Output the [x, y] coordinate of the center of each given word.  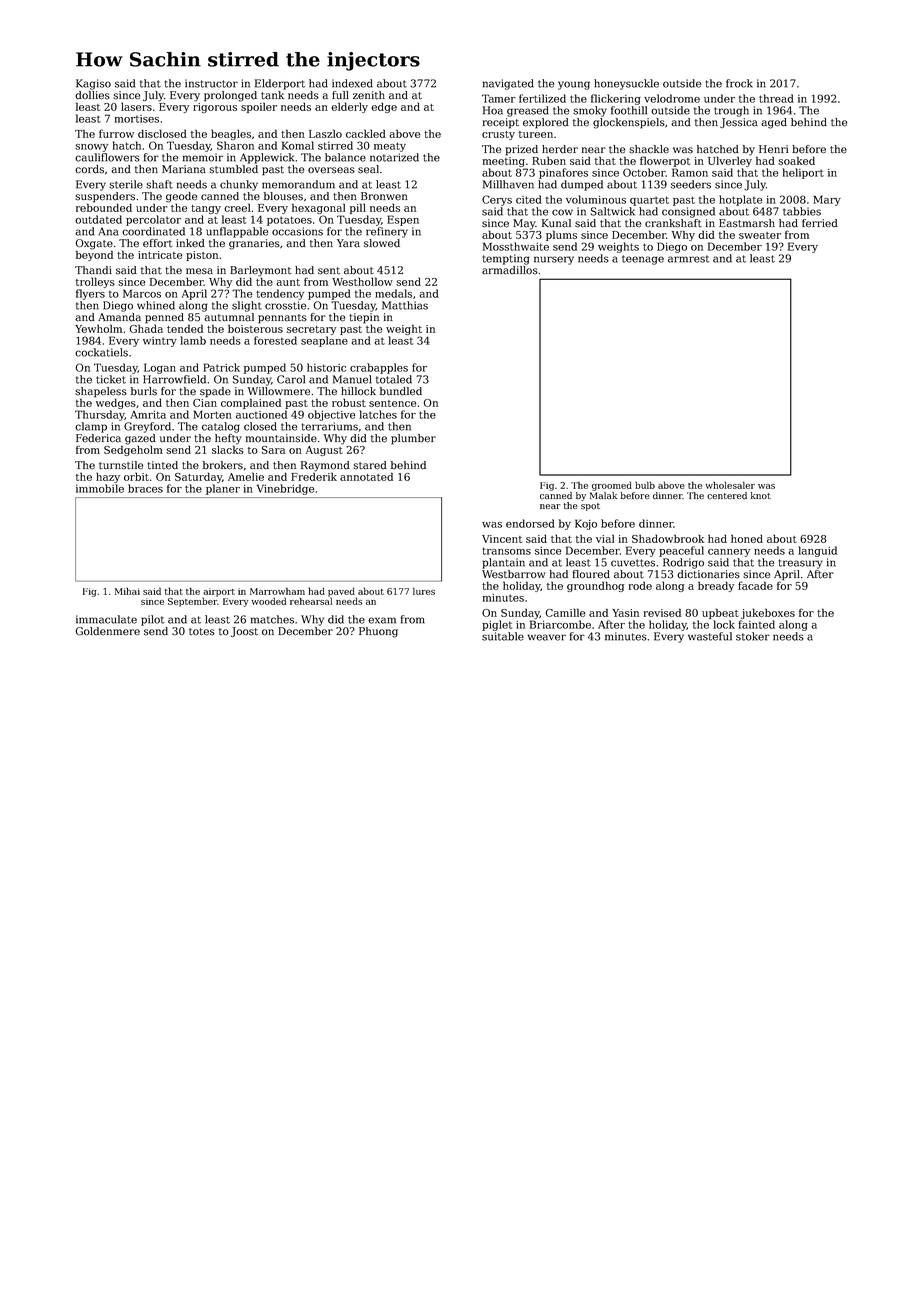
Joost [244, 632]
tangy [206, 209]
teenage [643, 260]
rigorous [215, 108]
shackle [649, 149]
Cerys [497, 200]
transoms [506, 551]
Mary [827, 200]
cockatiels [101, 352]
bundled [401, 391]
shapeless [101, 392]
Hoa [493, 110]
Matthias [405, 305]
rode [640, 585]
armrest [689, 259]
